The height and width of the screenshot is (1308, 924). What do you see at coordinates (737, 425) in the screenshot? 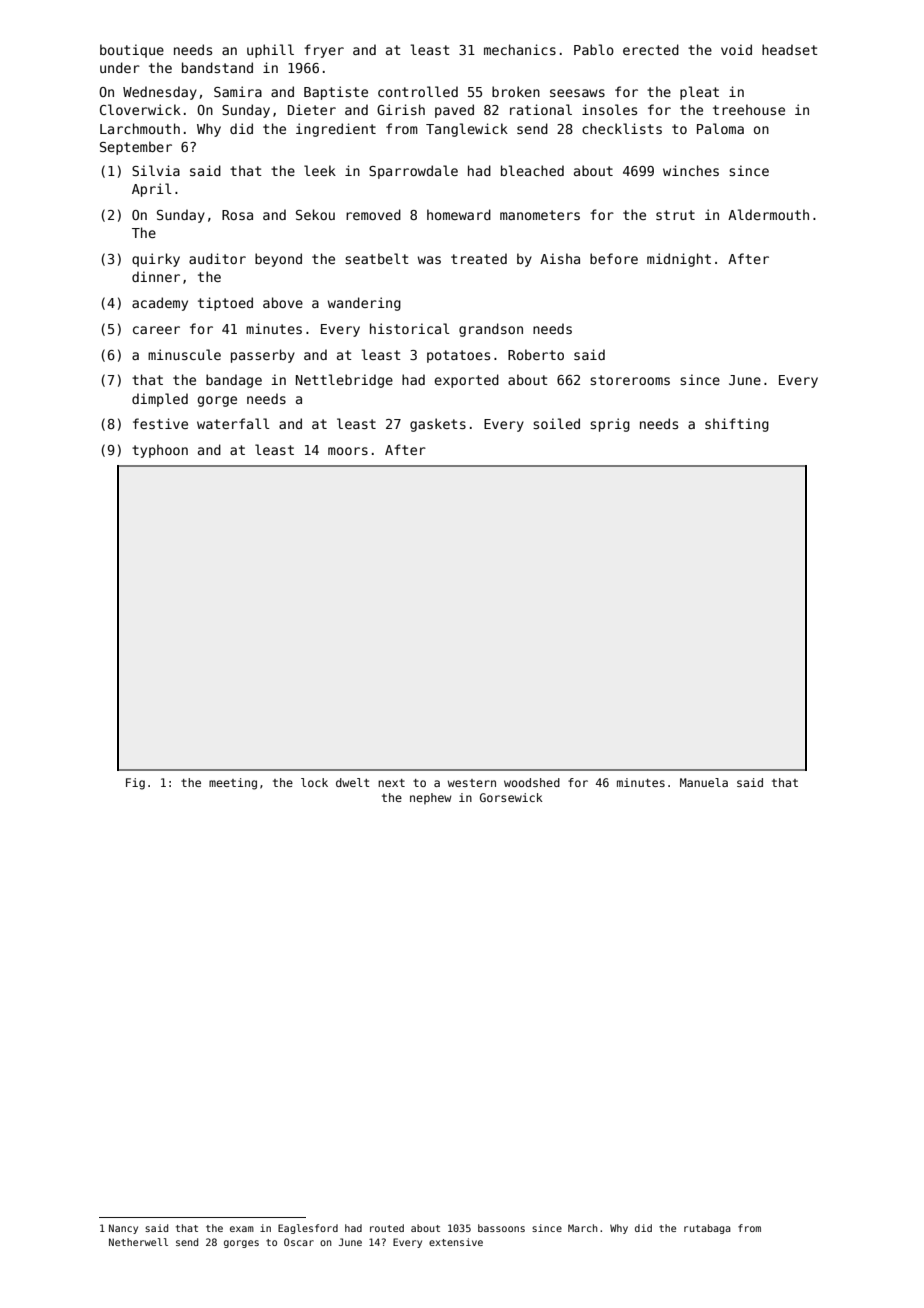
I see `shifting` at bounding box center [737, 425].
